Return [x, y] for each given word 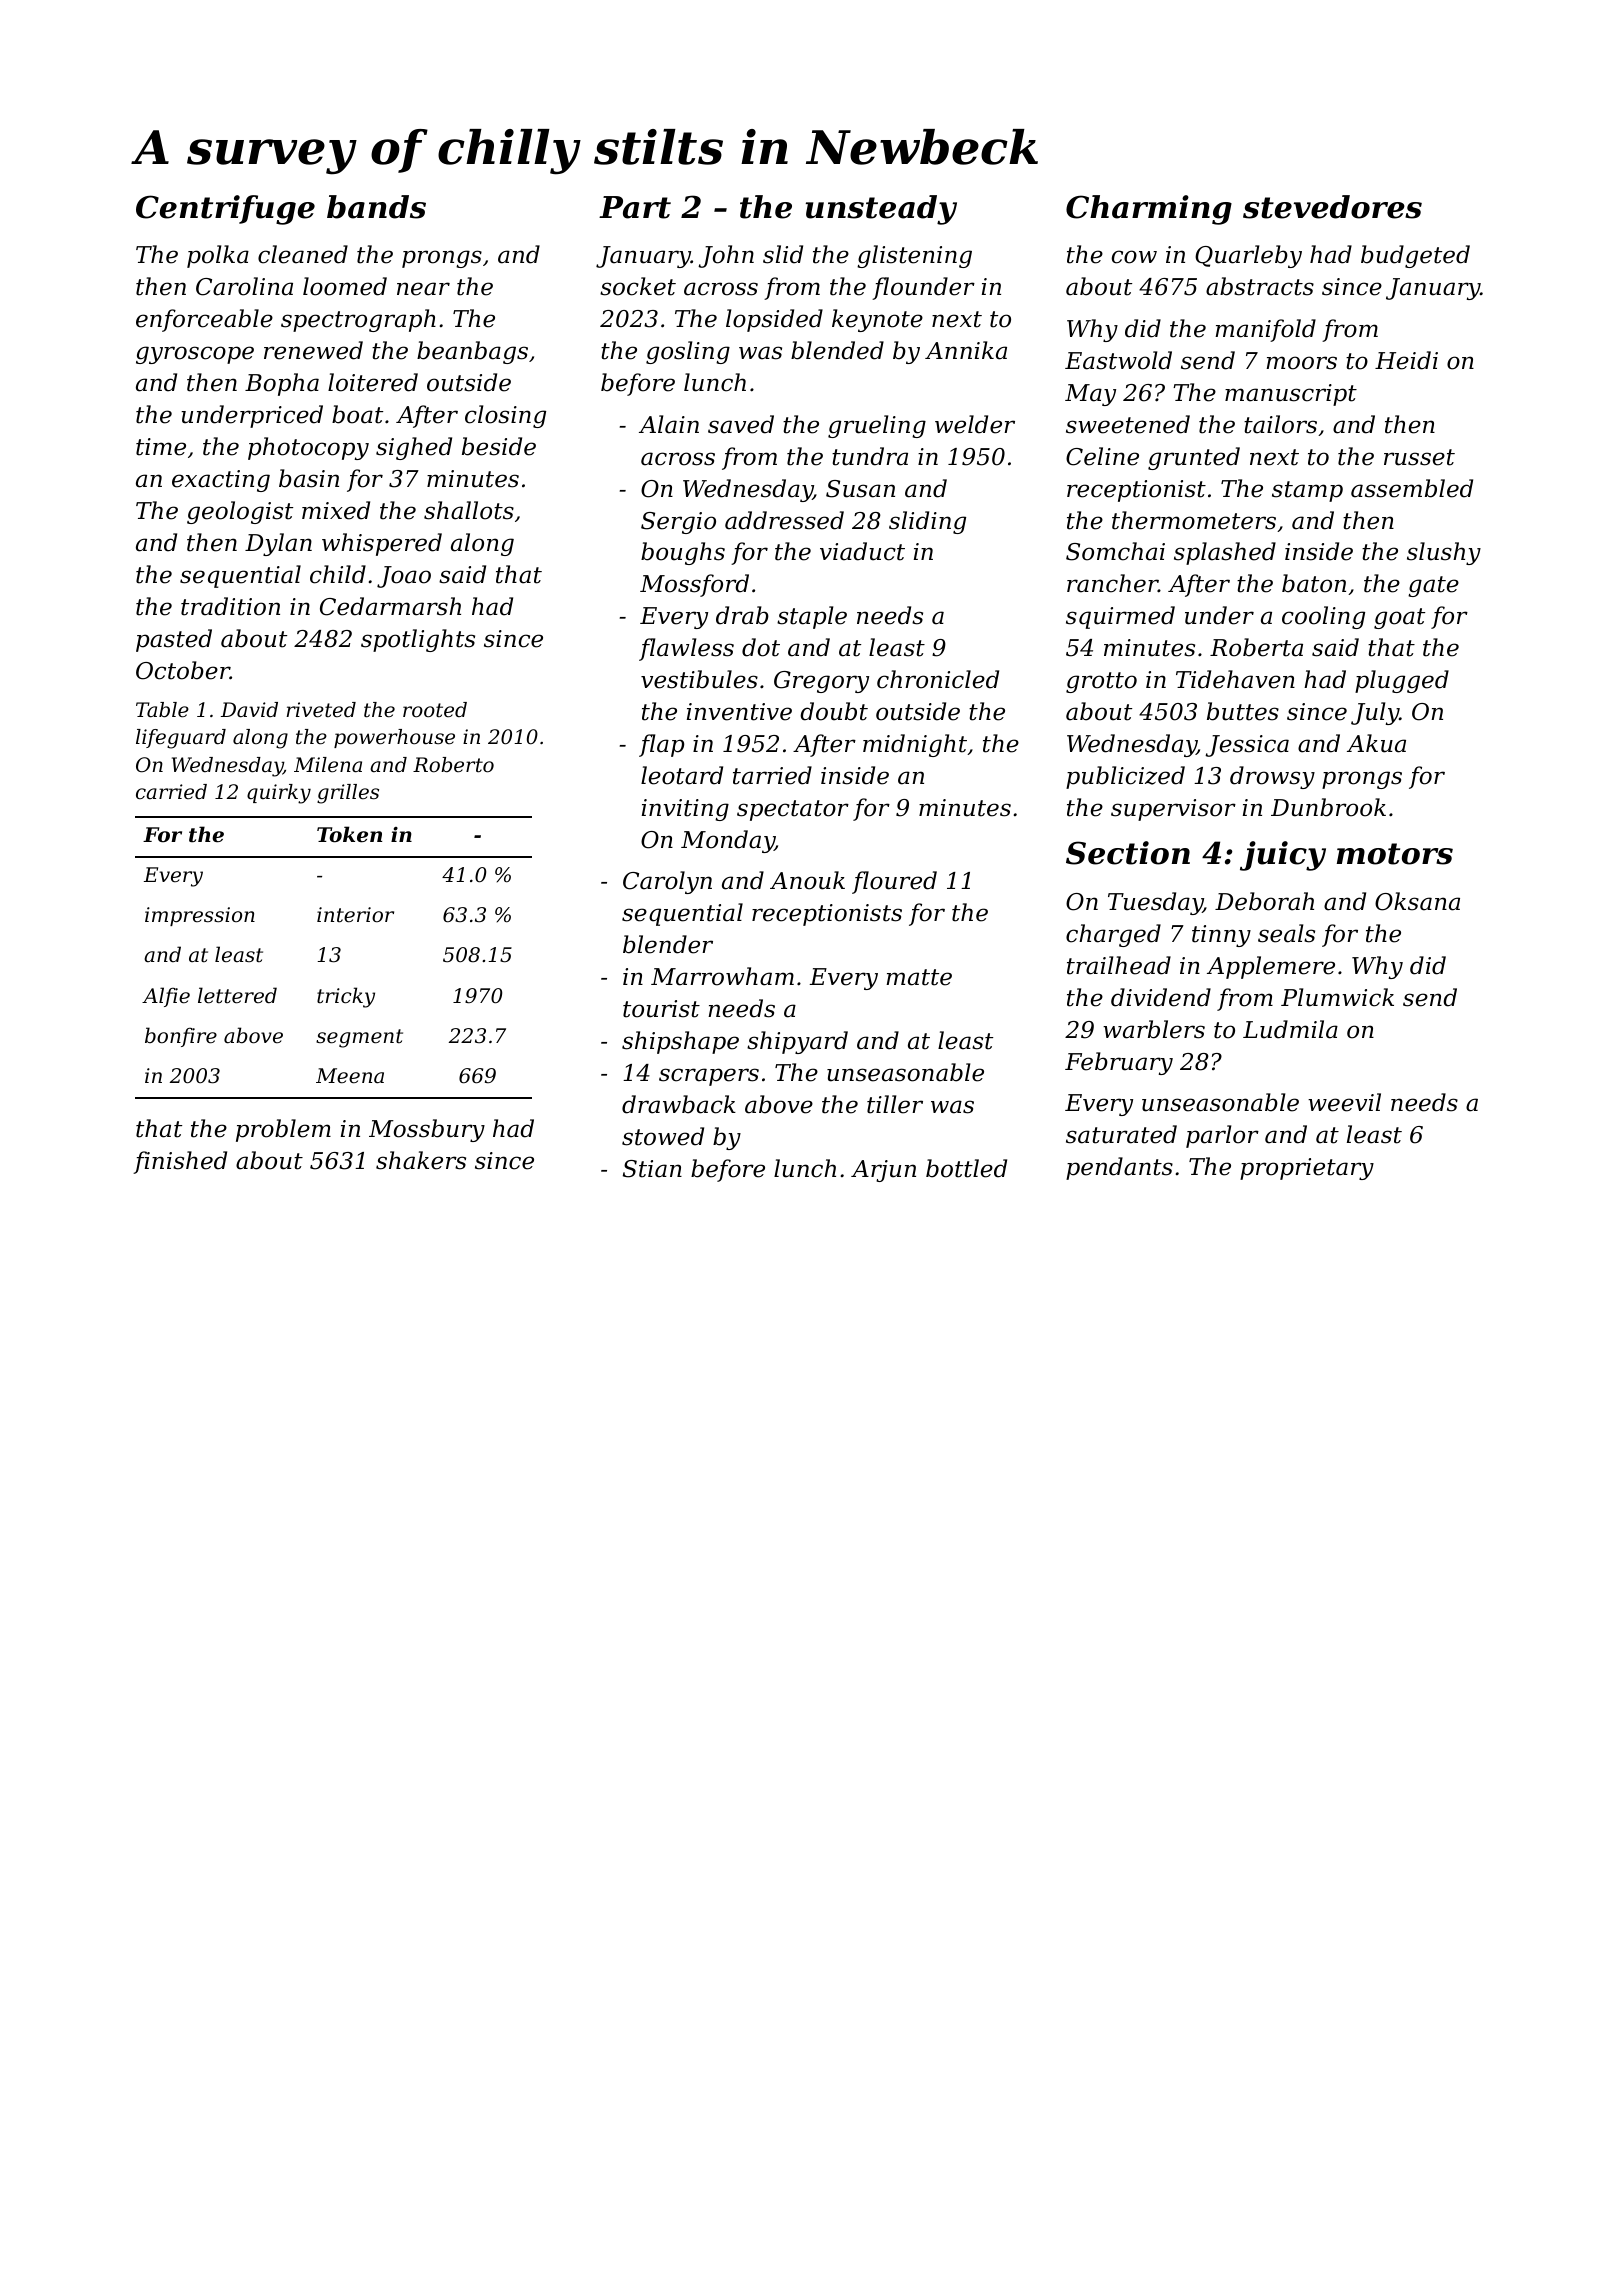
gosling [688, 352]
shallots [469, 510]
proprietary [1307, 1169]
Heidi [1406, 360]
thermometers [1194, 520]
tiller [895, 1104]
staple [812, 617]
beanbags [472, 352]
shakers [421, 1160]
